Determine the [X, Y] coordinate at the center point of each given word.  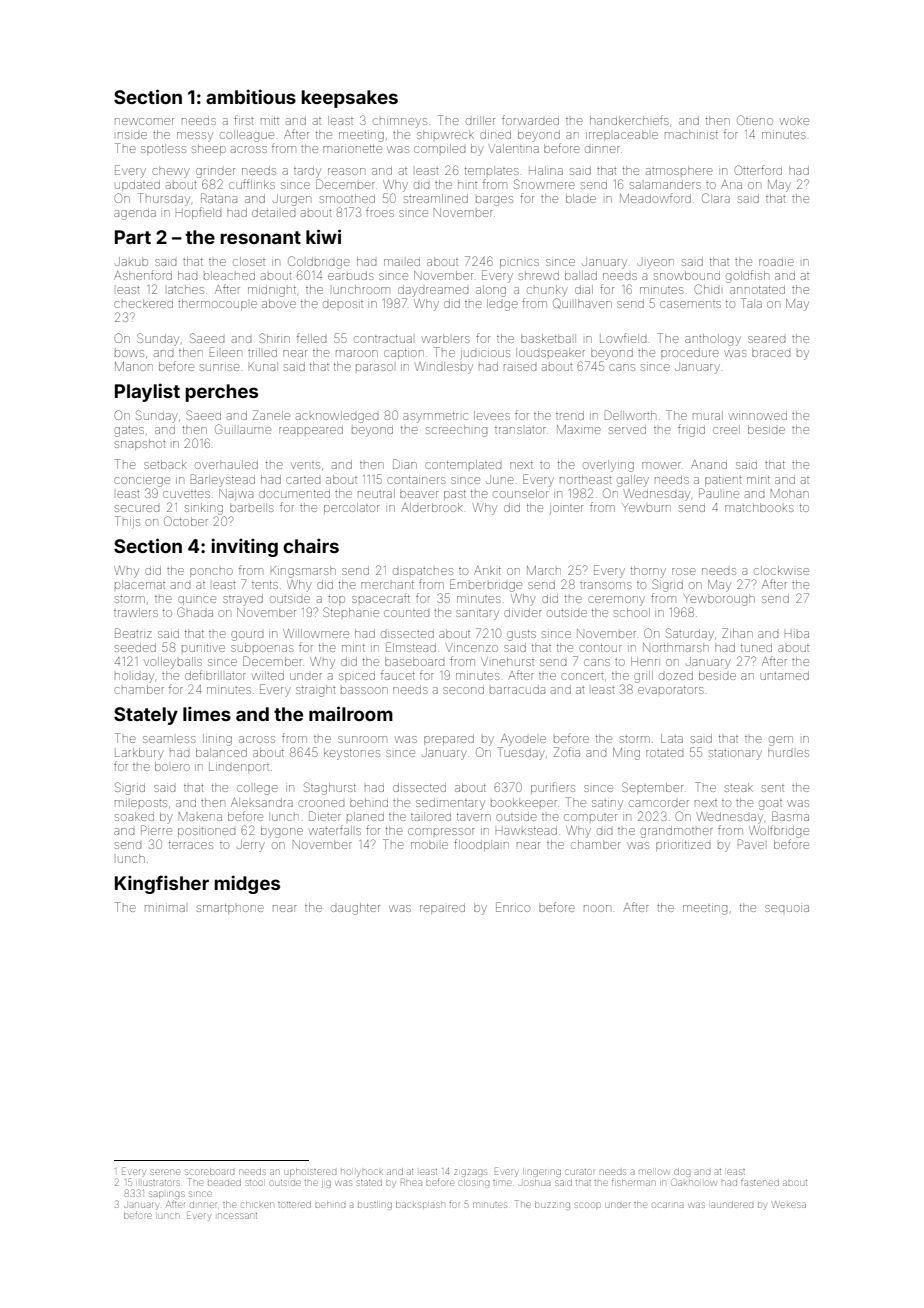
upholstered [310, 1172]
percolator [351, 508]
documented [294, 493]
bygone [282, 832]
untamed [784, 675]
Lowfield [623, 338]
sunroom [362, 739]
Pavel [751, 844]
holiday [134, 678]
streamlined [436, 198]
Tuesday [521, 753]
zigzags [470, 1173]
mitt [270, 121]
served [627, 430]
